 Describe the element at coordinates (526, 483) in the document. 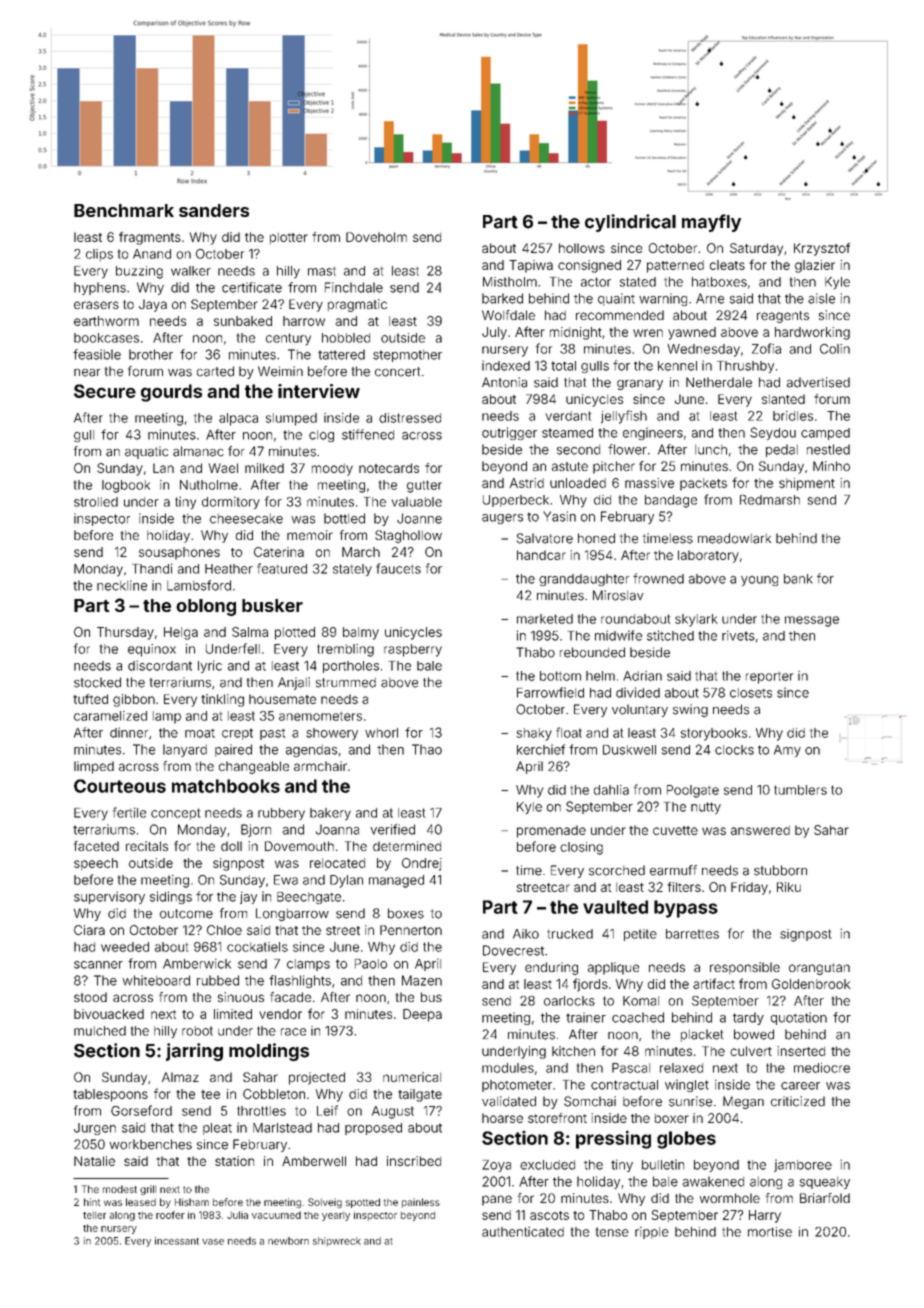

I see `Astrid` at that location.
